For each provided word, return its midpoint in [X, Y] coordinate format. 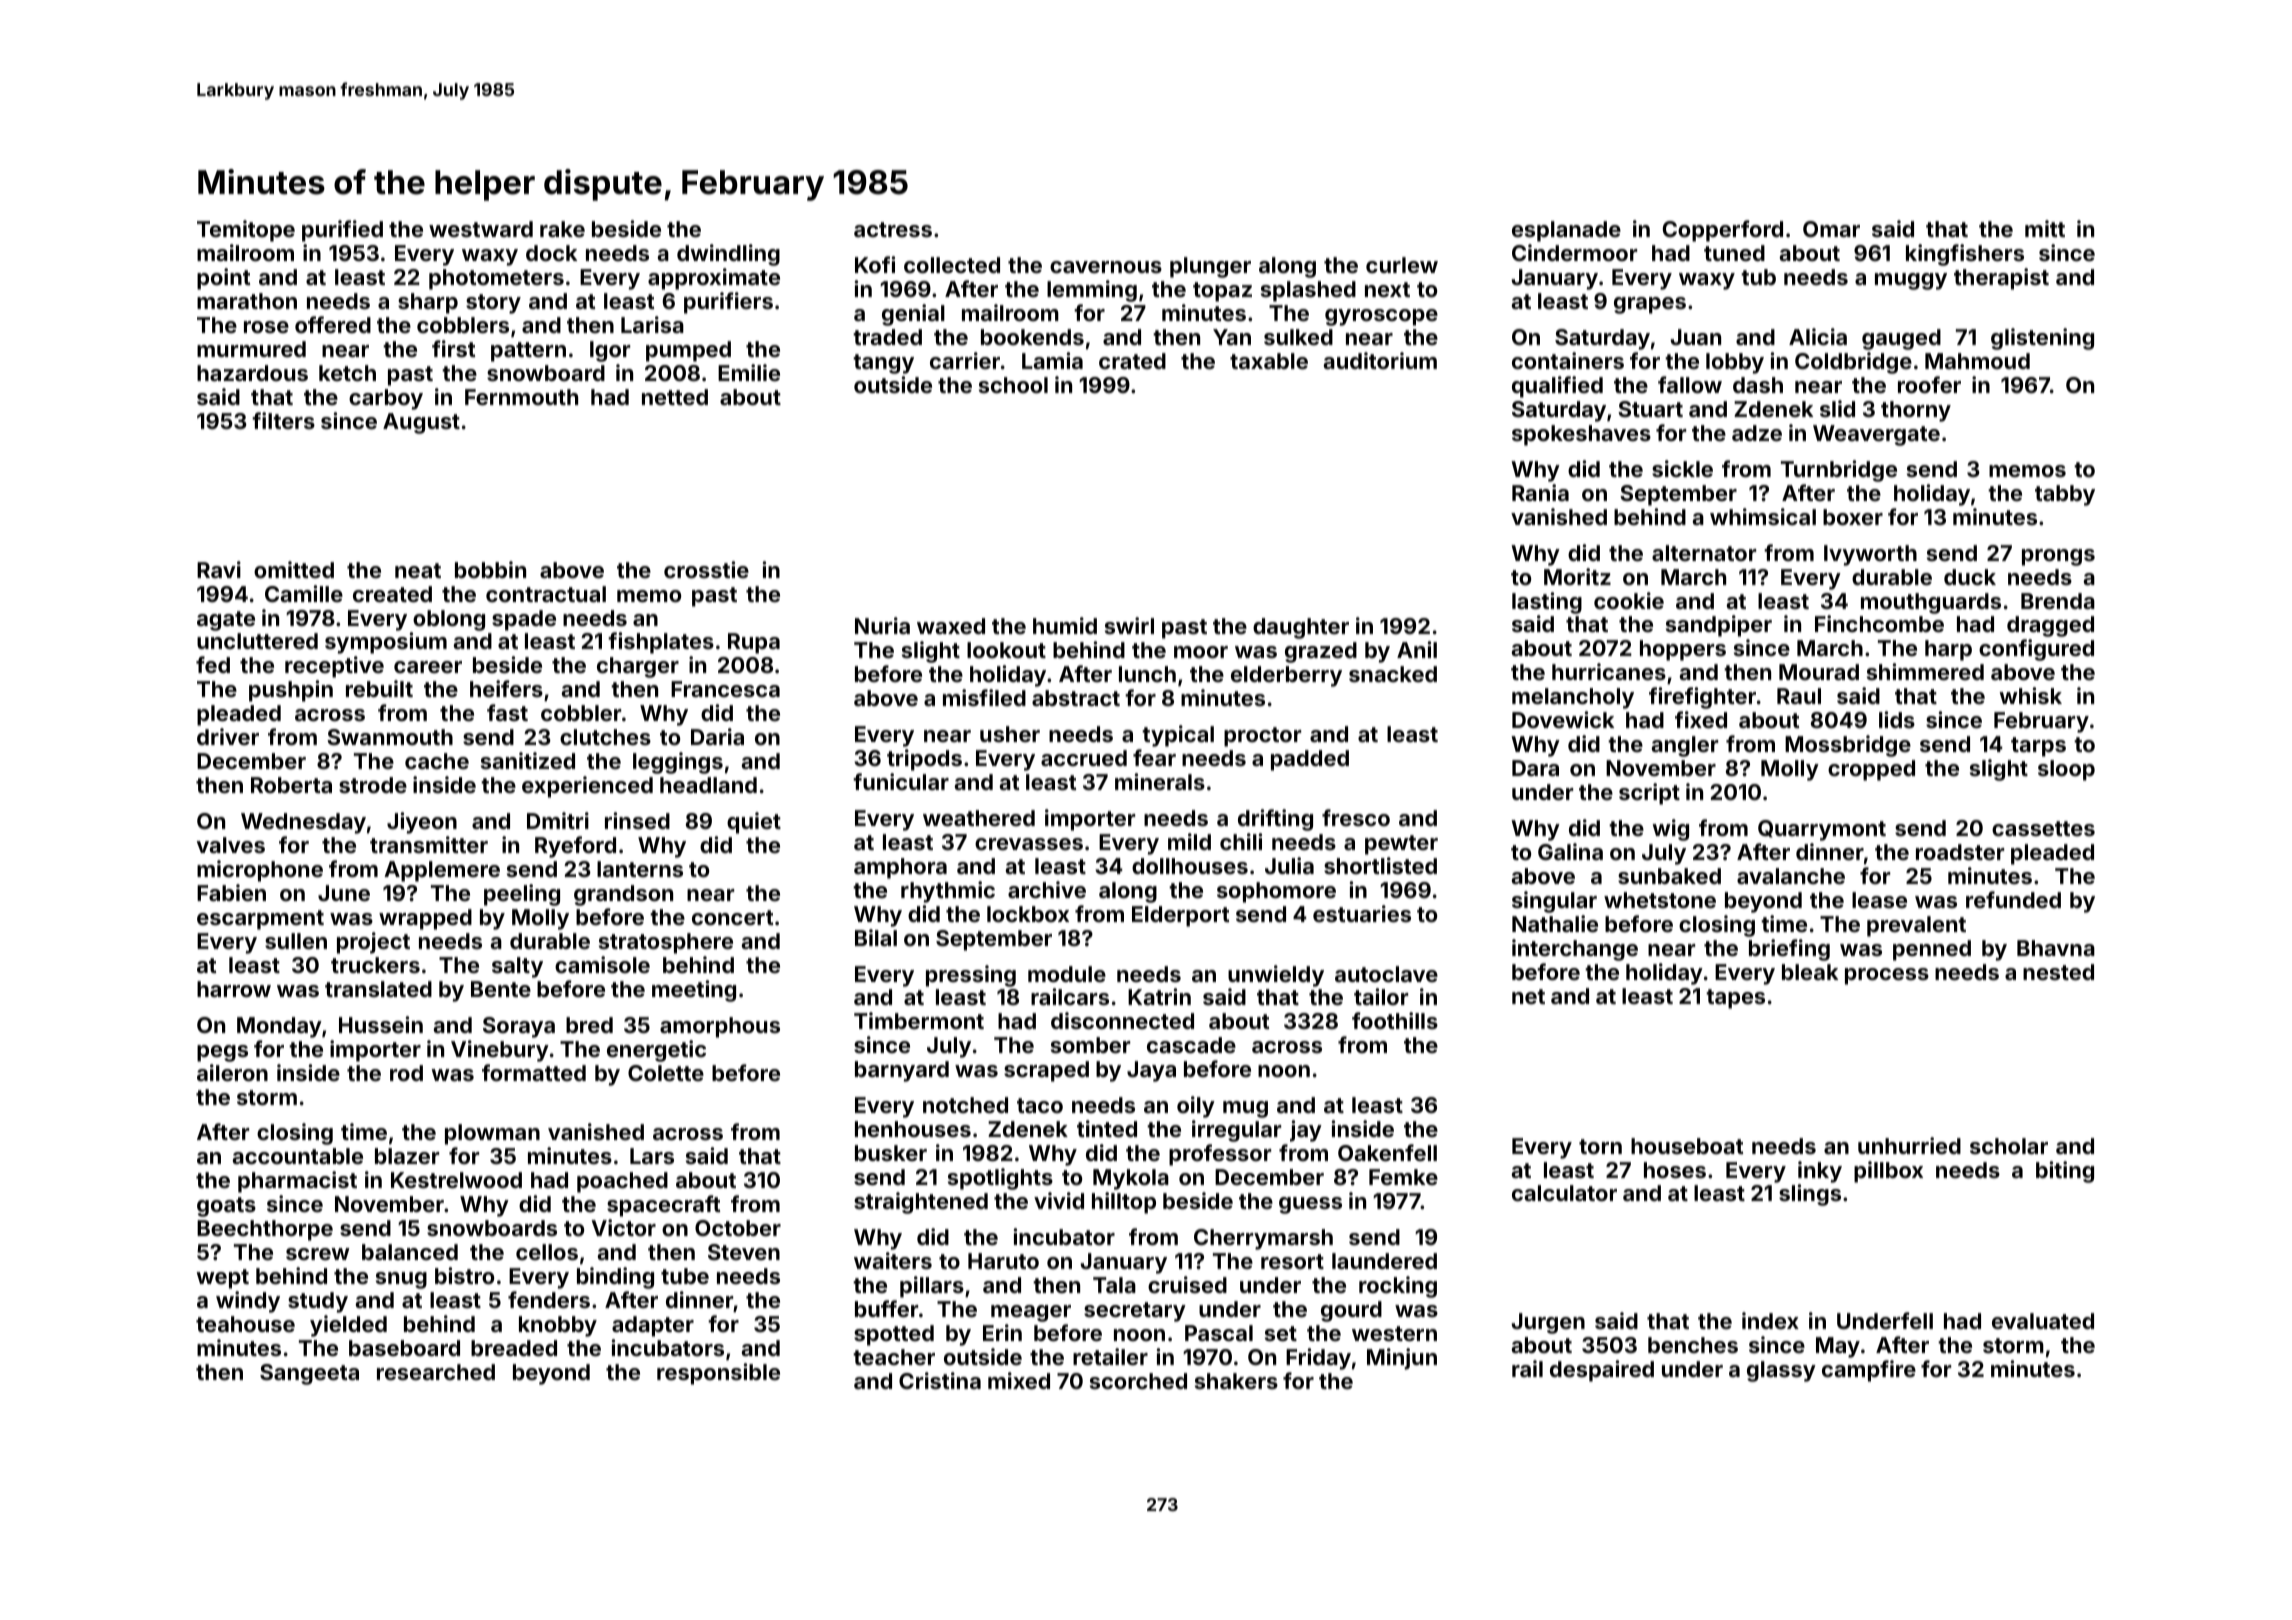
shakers [1236, 1381]
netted [675, 397]
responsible [718, 1374]
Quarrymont [1822, 830]
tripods [924, 760]
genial [913, 315]
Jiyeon [422, 823]
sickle [1682, 468]
